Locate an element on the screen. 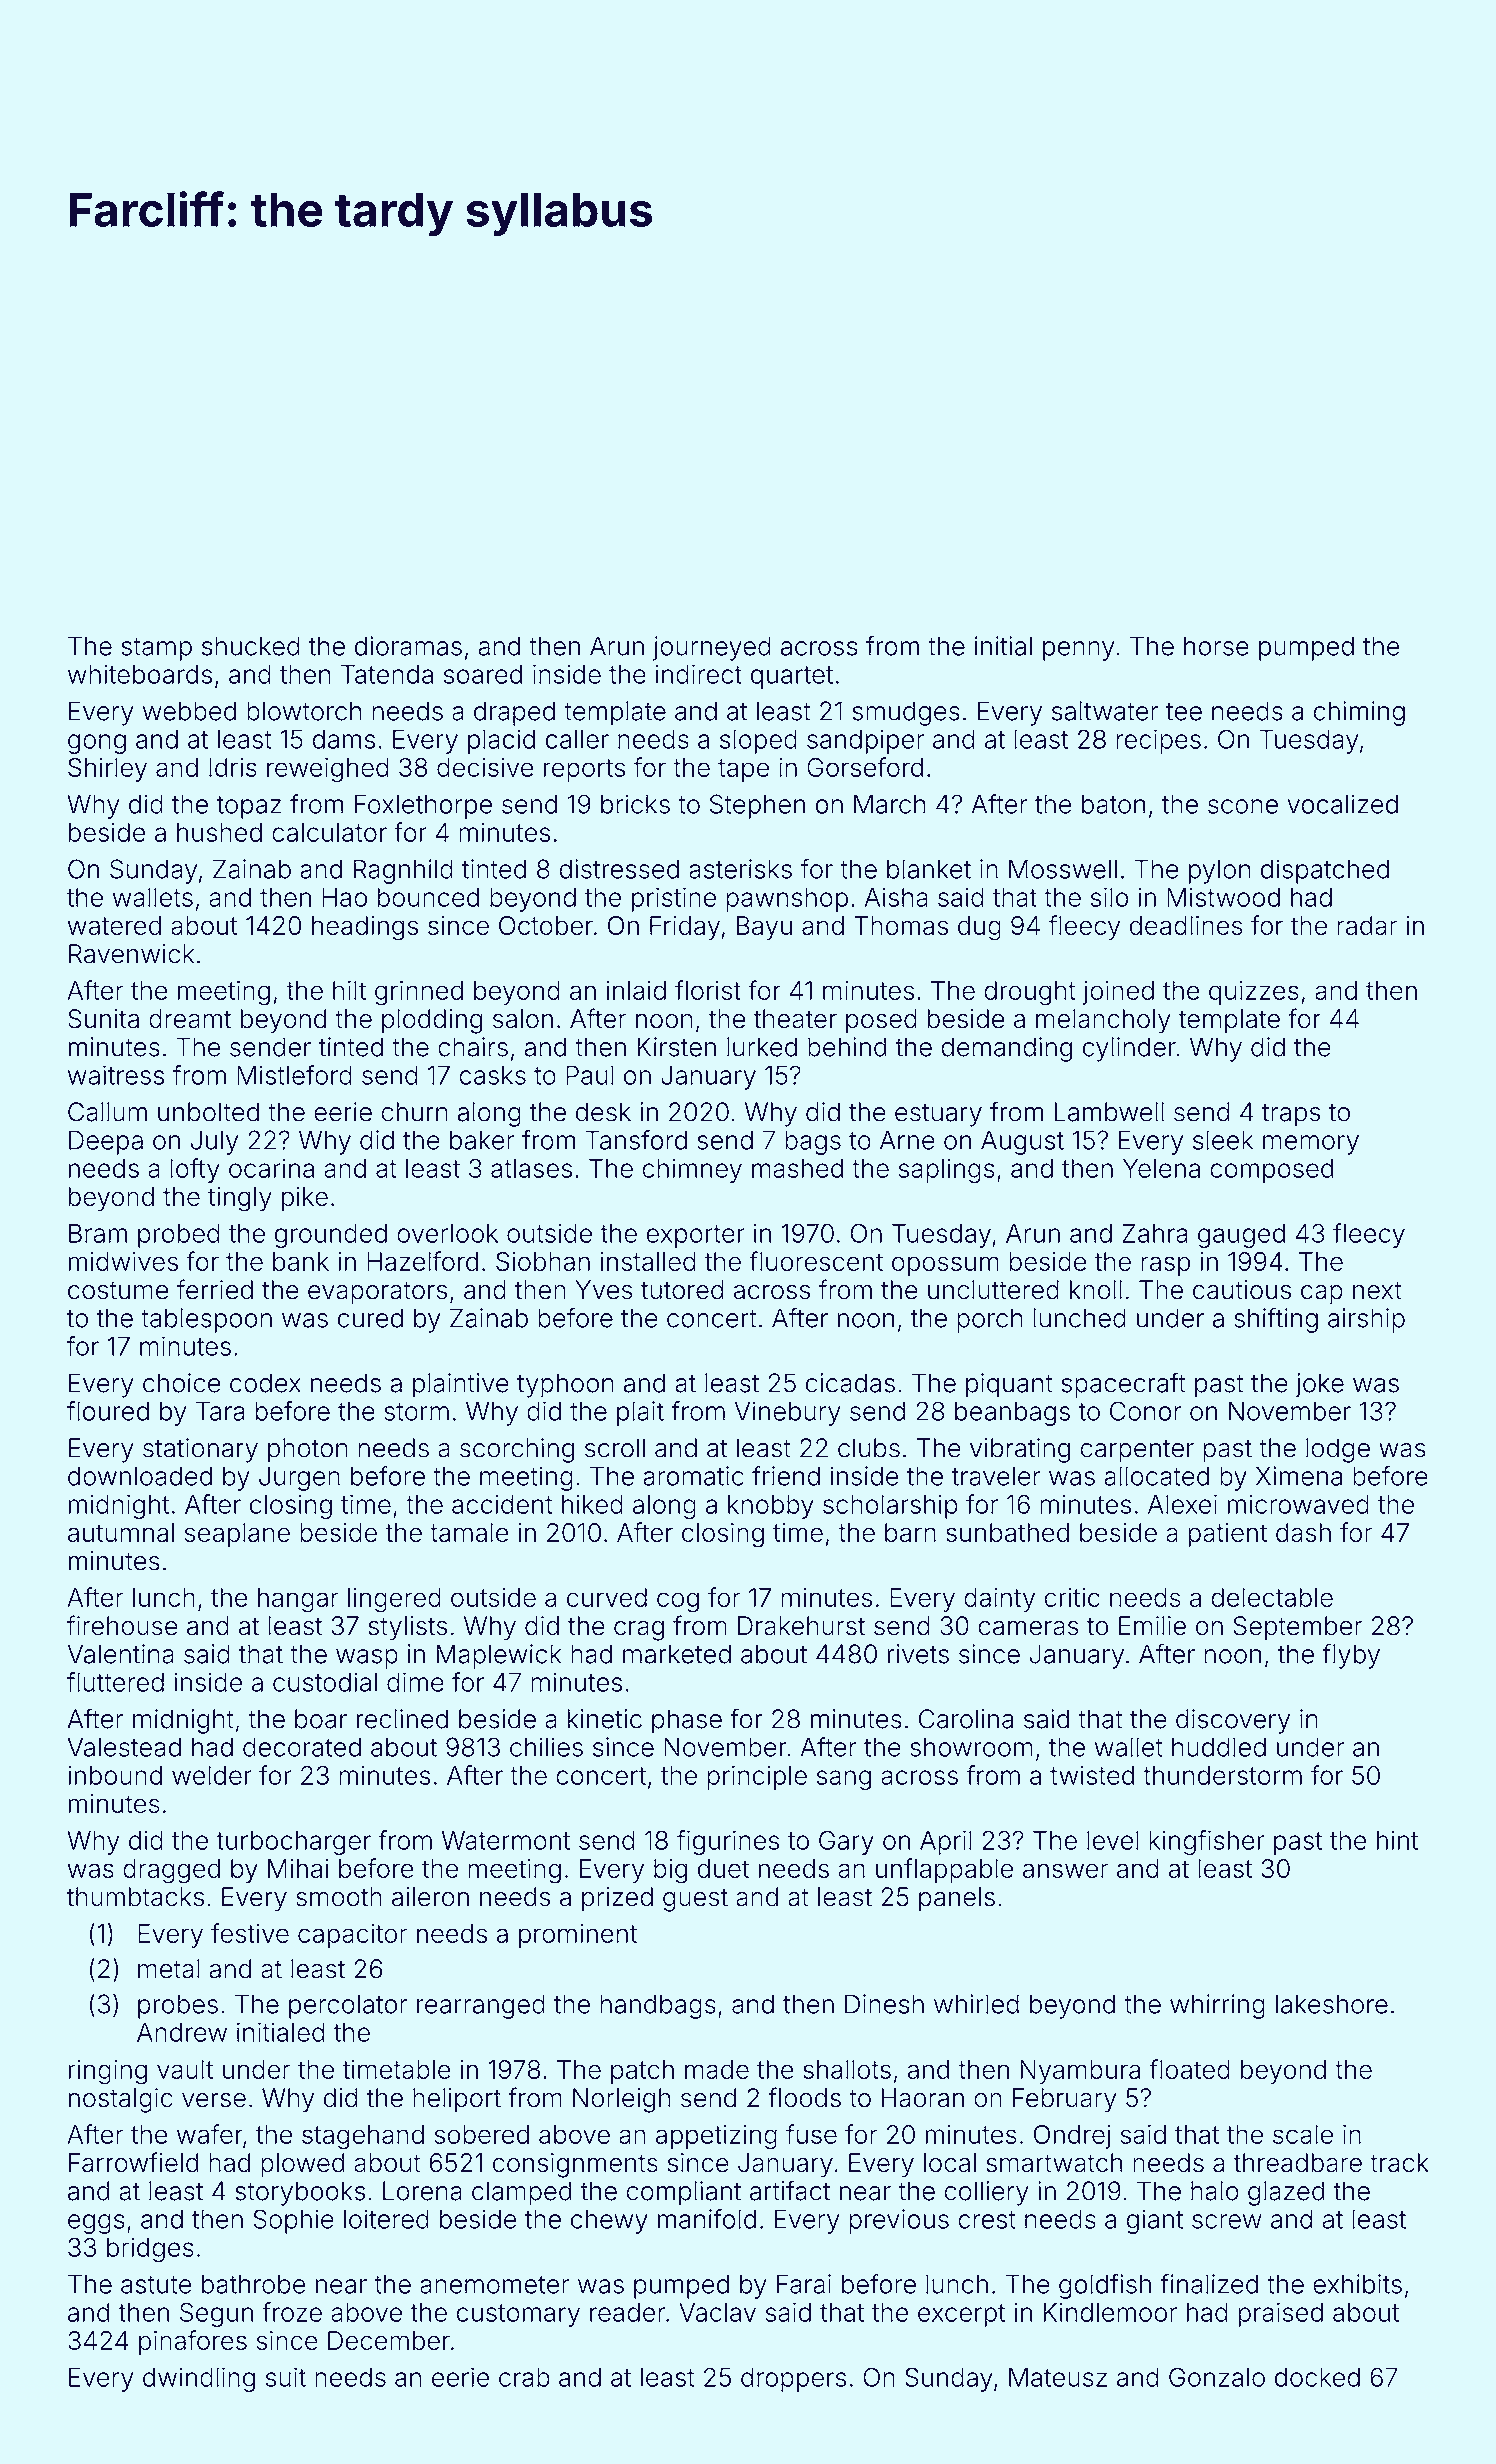 The height and width of the screenshot is (2464, 1496). metal is located at coordinates (169, 1969).
